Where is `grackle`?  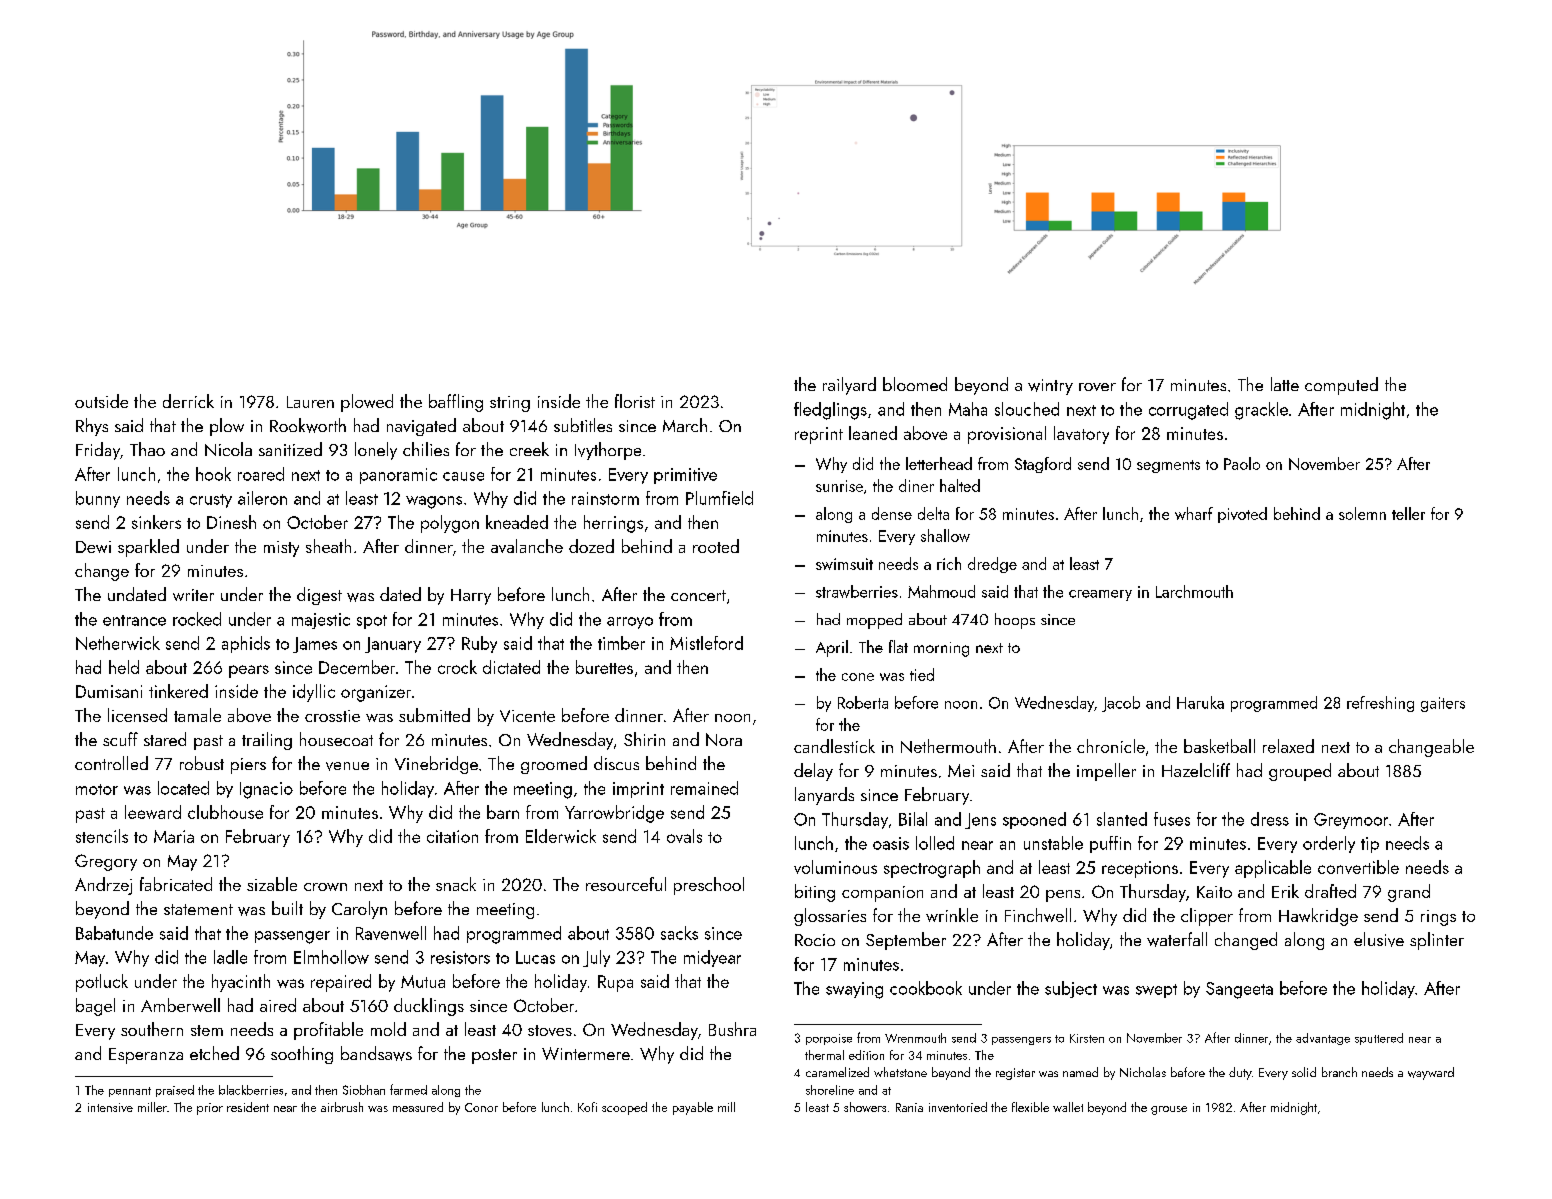
grackle is located at coordinates (1261, 411).
